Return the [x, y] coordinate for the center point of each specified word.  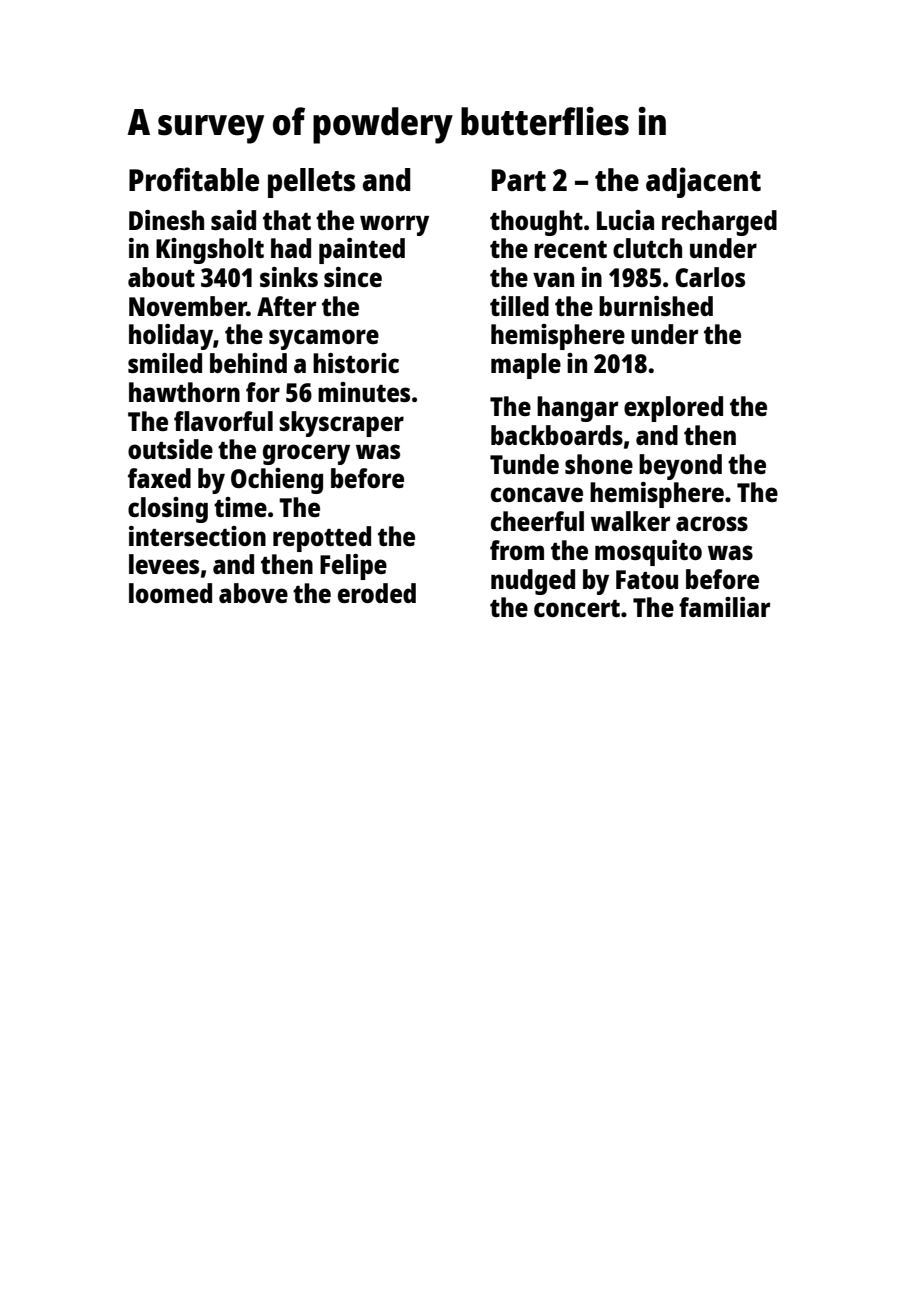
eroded [377, 593]
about [161, 277]
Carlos [710, 277]
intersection [197, 536]
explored [673, 409]
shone [599, 464]
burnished [656, 306]
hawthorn [184, 392]
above [253, 593]
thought [536, 223]
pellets [311, 183]
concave [537, 494]
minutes [364, 392]
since [353, 277]
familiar [724, 607]
